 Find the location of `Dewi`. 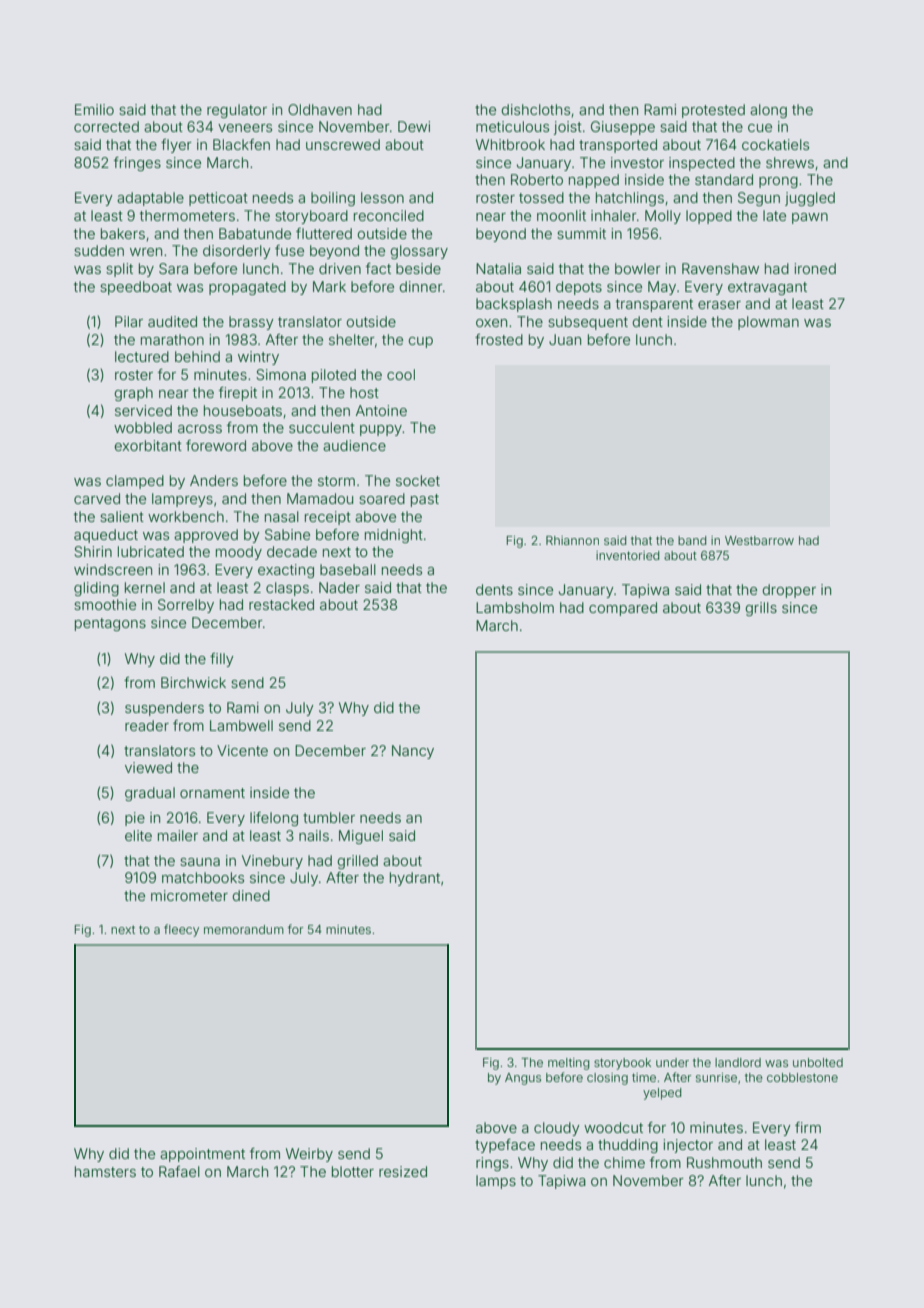

Dewi is located at coordinates (414, 126).
